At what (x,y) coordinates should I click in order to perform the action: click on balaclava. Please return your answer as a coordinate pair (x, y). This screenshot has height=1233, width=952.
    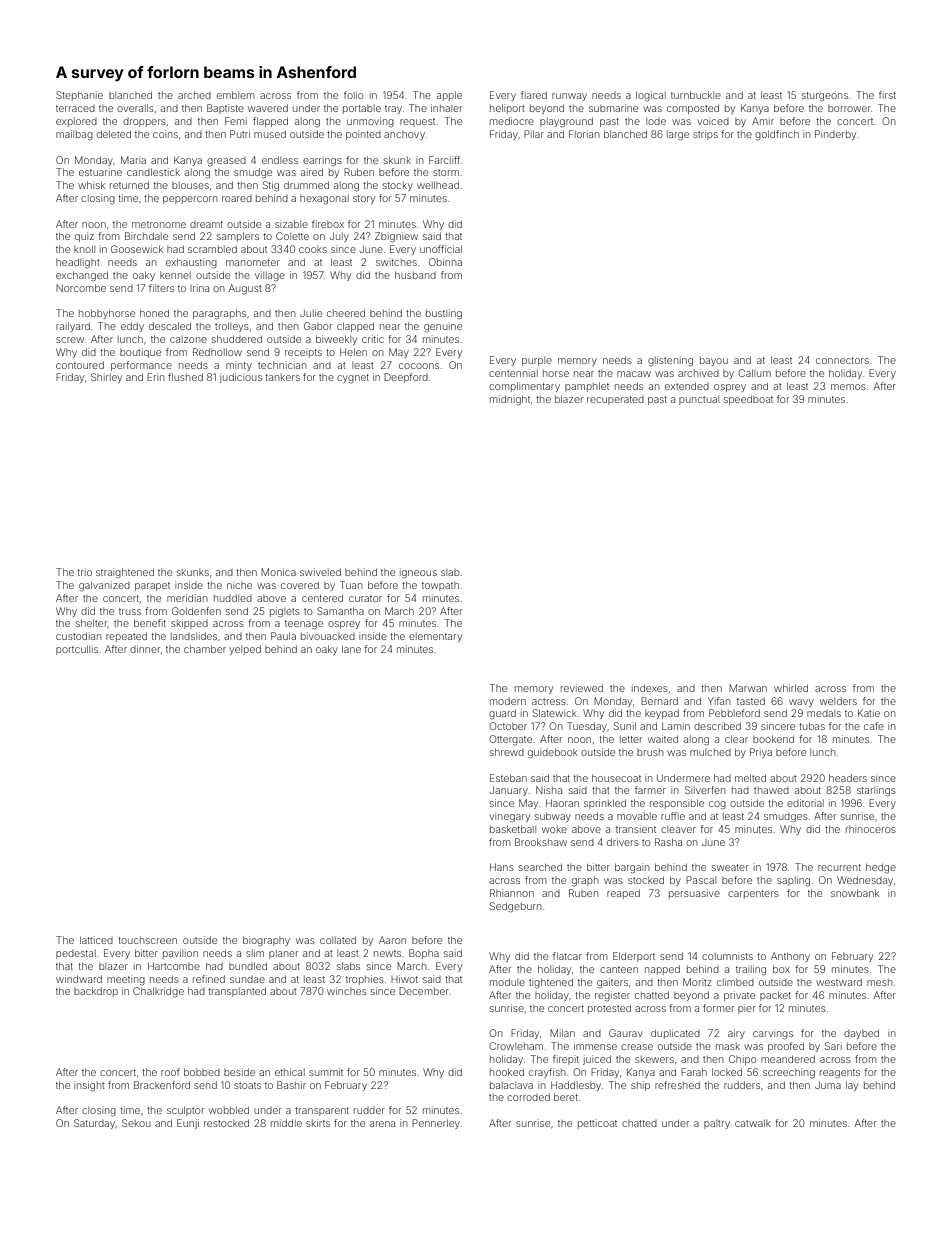
    Looking at the image, I should click on (511, 1085).
